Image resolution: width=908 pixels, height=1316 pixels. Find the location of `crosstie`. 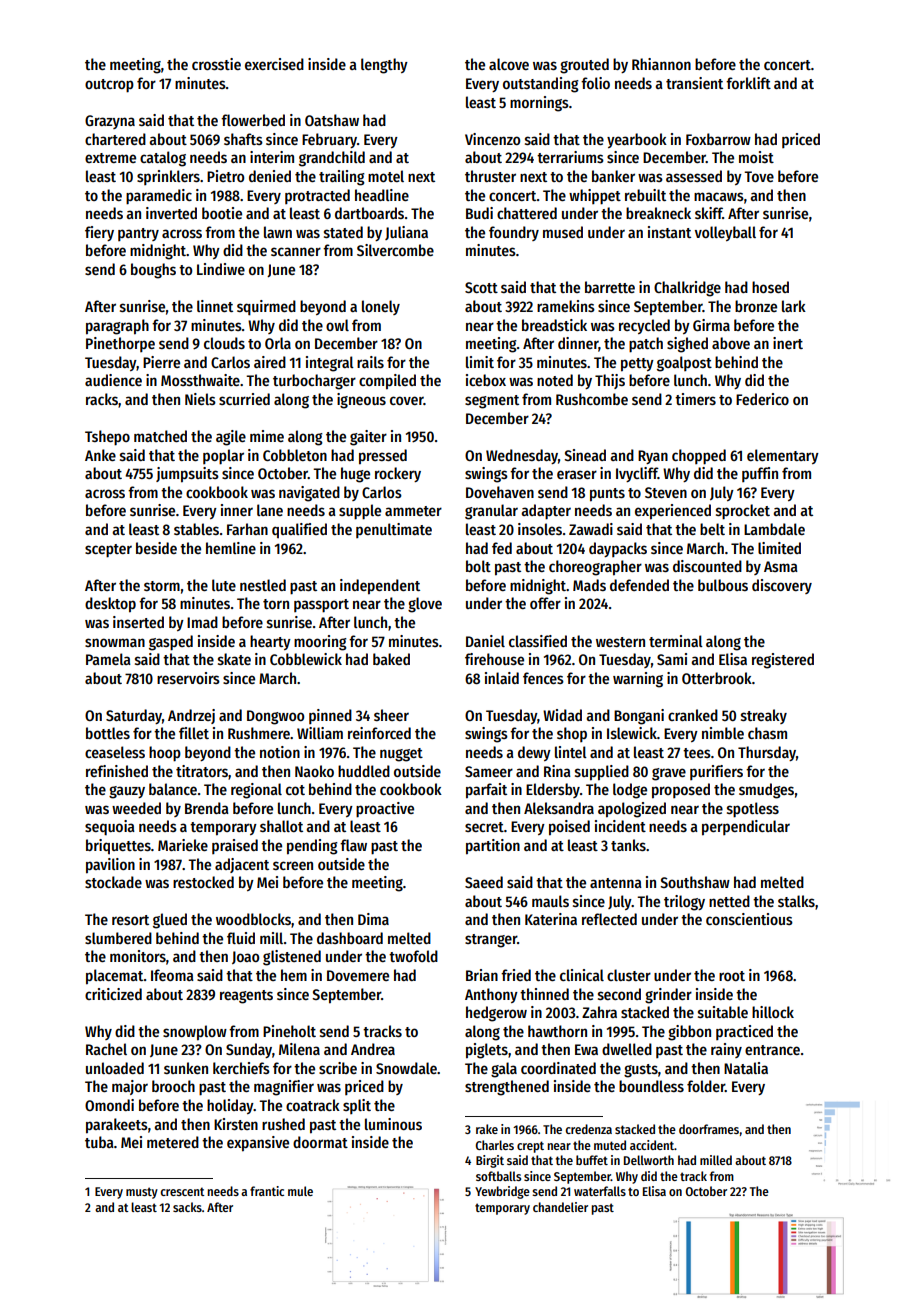

crosstie is located at coordinates (216, 64).
